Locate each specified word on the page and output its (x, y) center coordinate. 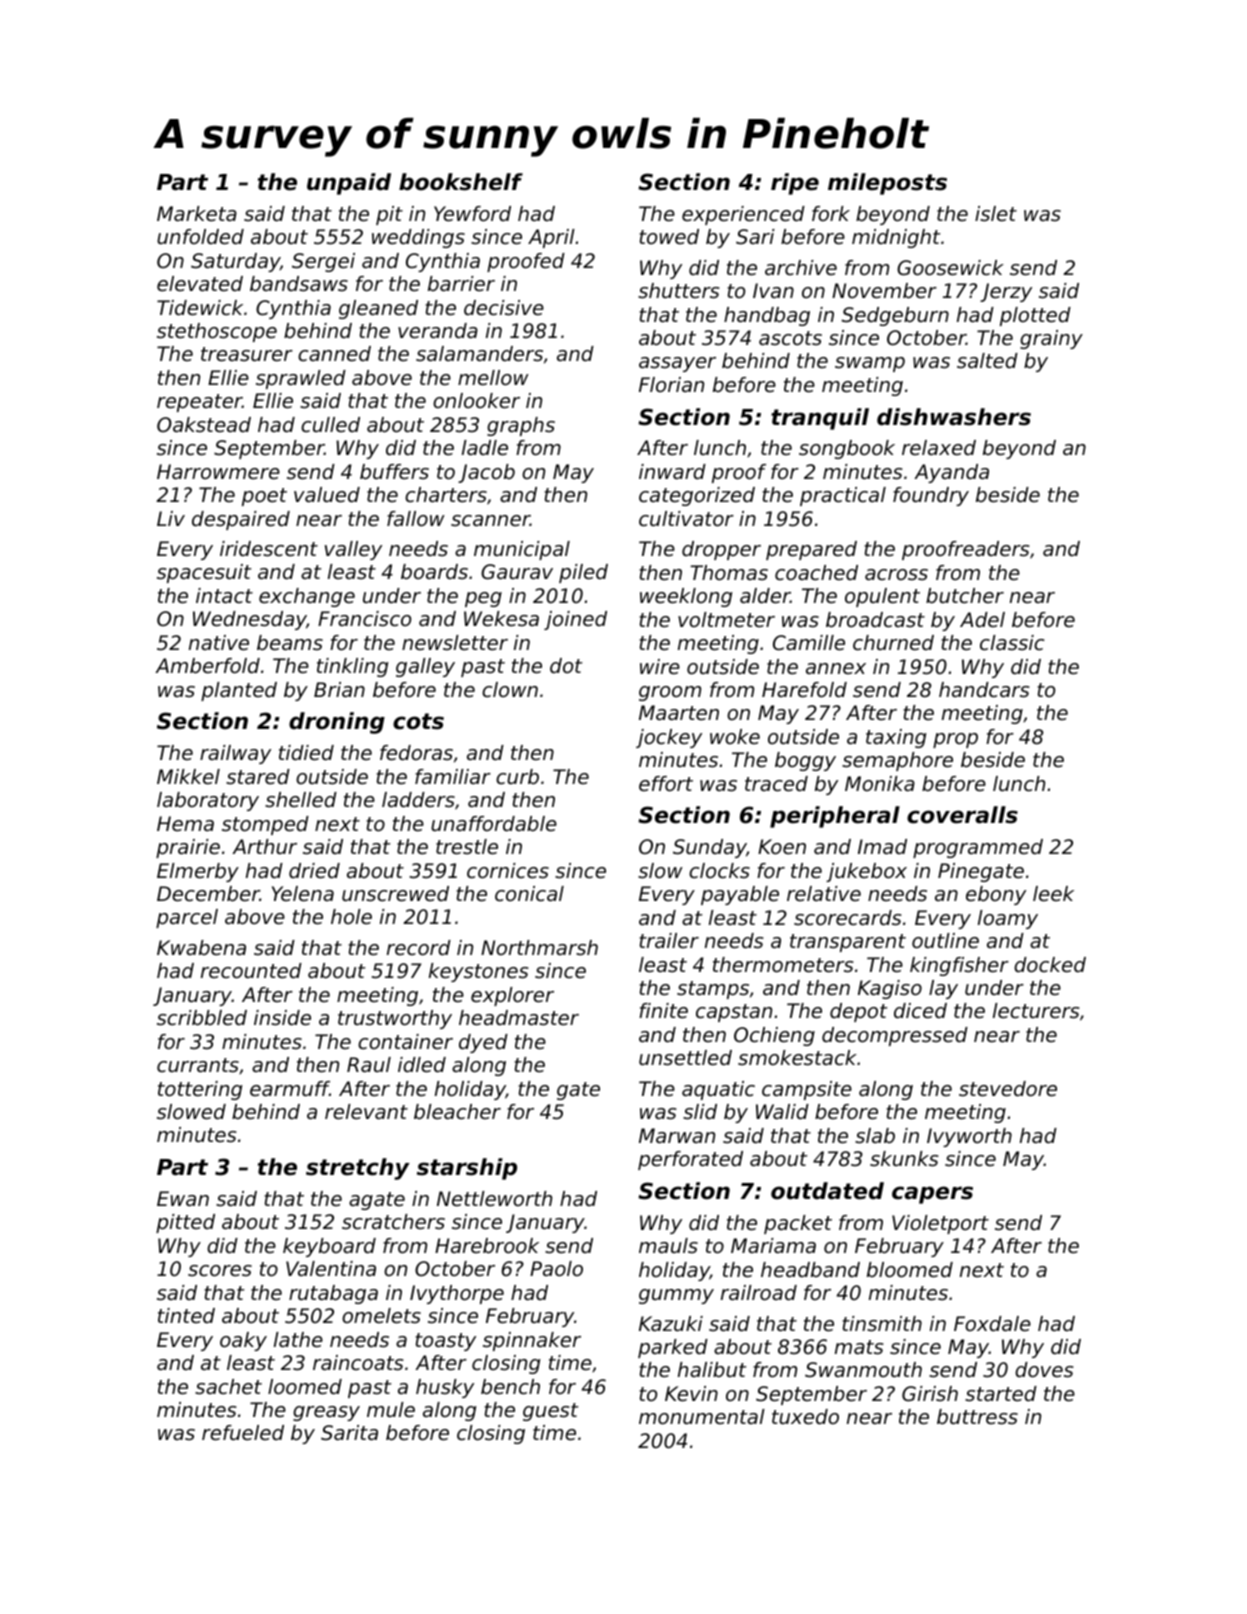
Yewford (472, 214)
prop (955, 740)
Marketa (197, 213)
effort (666, 784)
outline (945, 941)
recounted (251, 971)
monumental (702, 1417)
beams (290, 643)
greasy (326, 1413)
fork (831, 214)
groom (670, 693)
